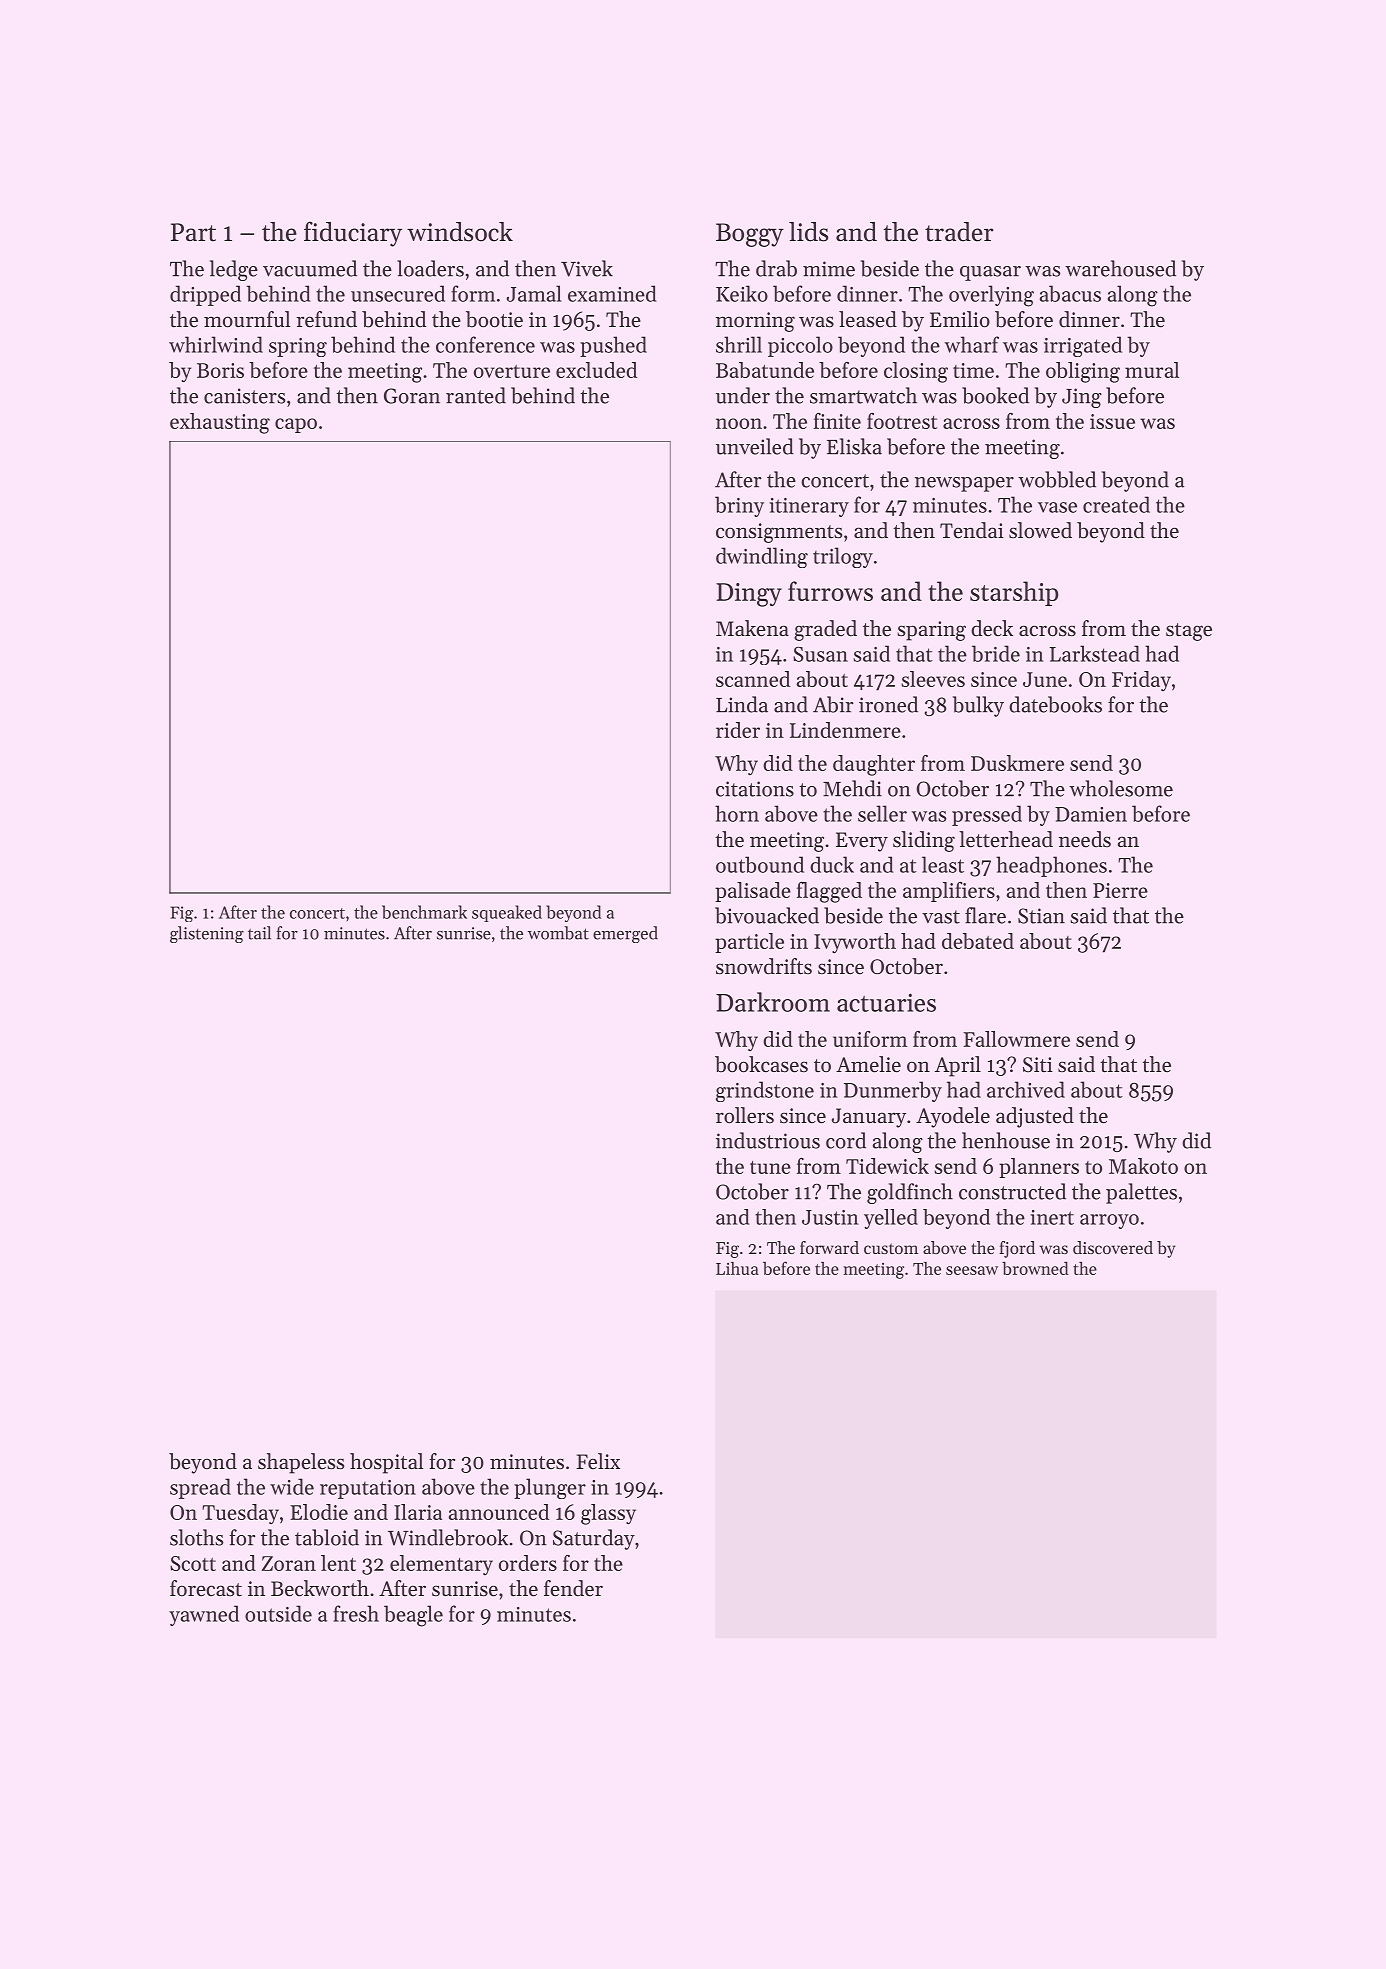 This screenshot has height=1969, width=1386. I want to click on windsock, so click(460, 232).
